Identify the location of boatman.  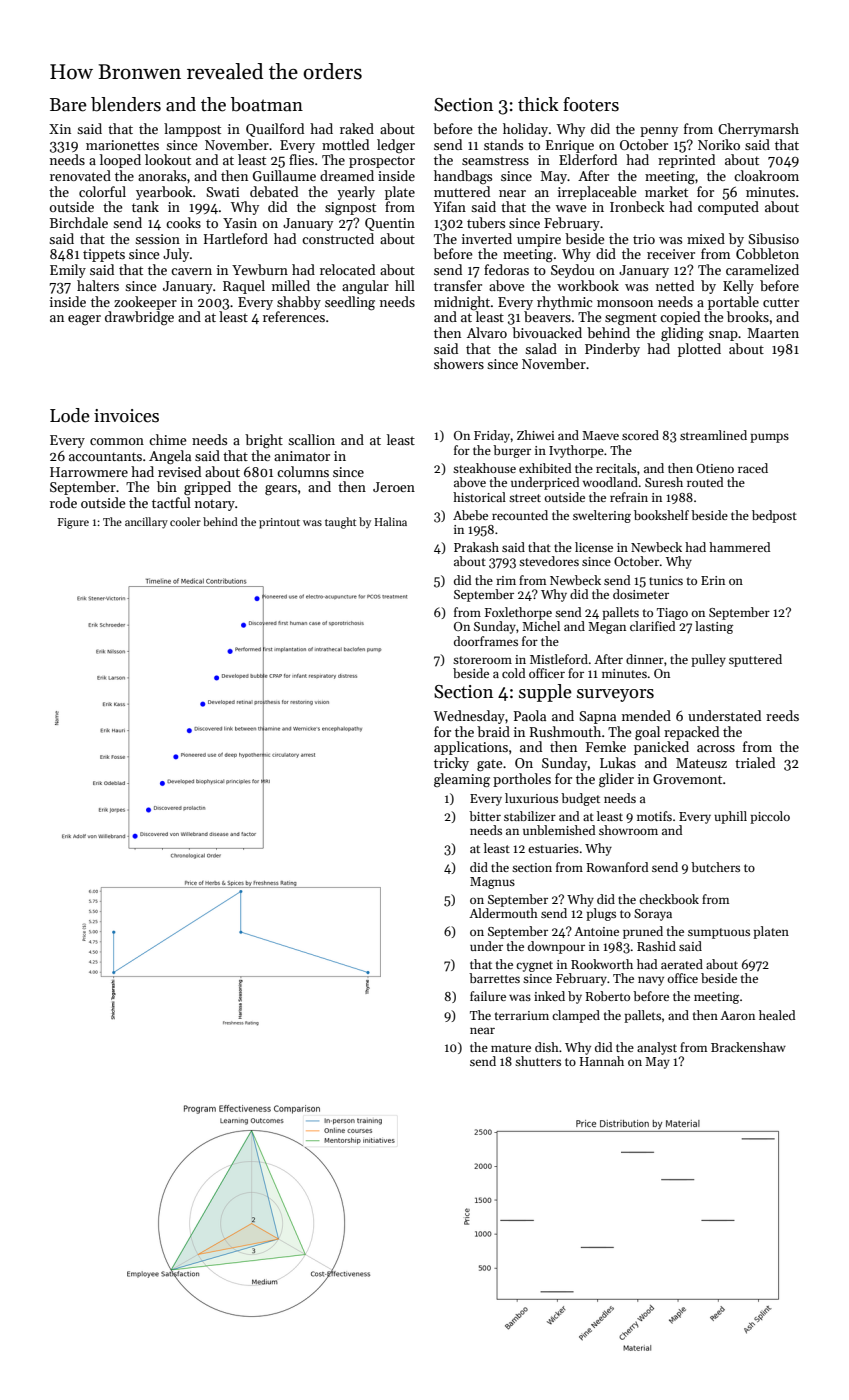
(267, 104).
